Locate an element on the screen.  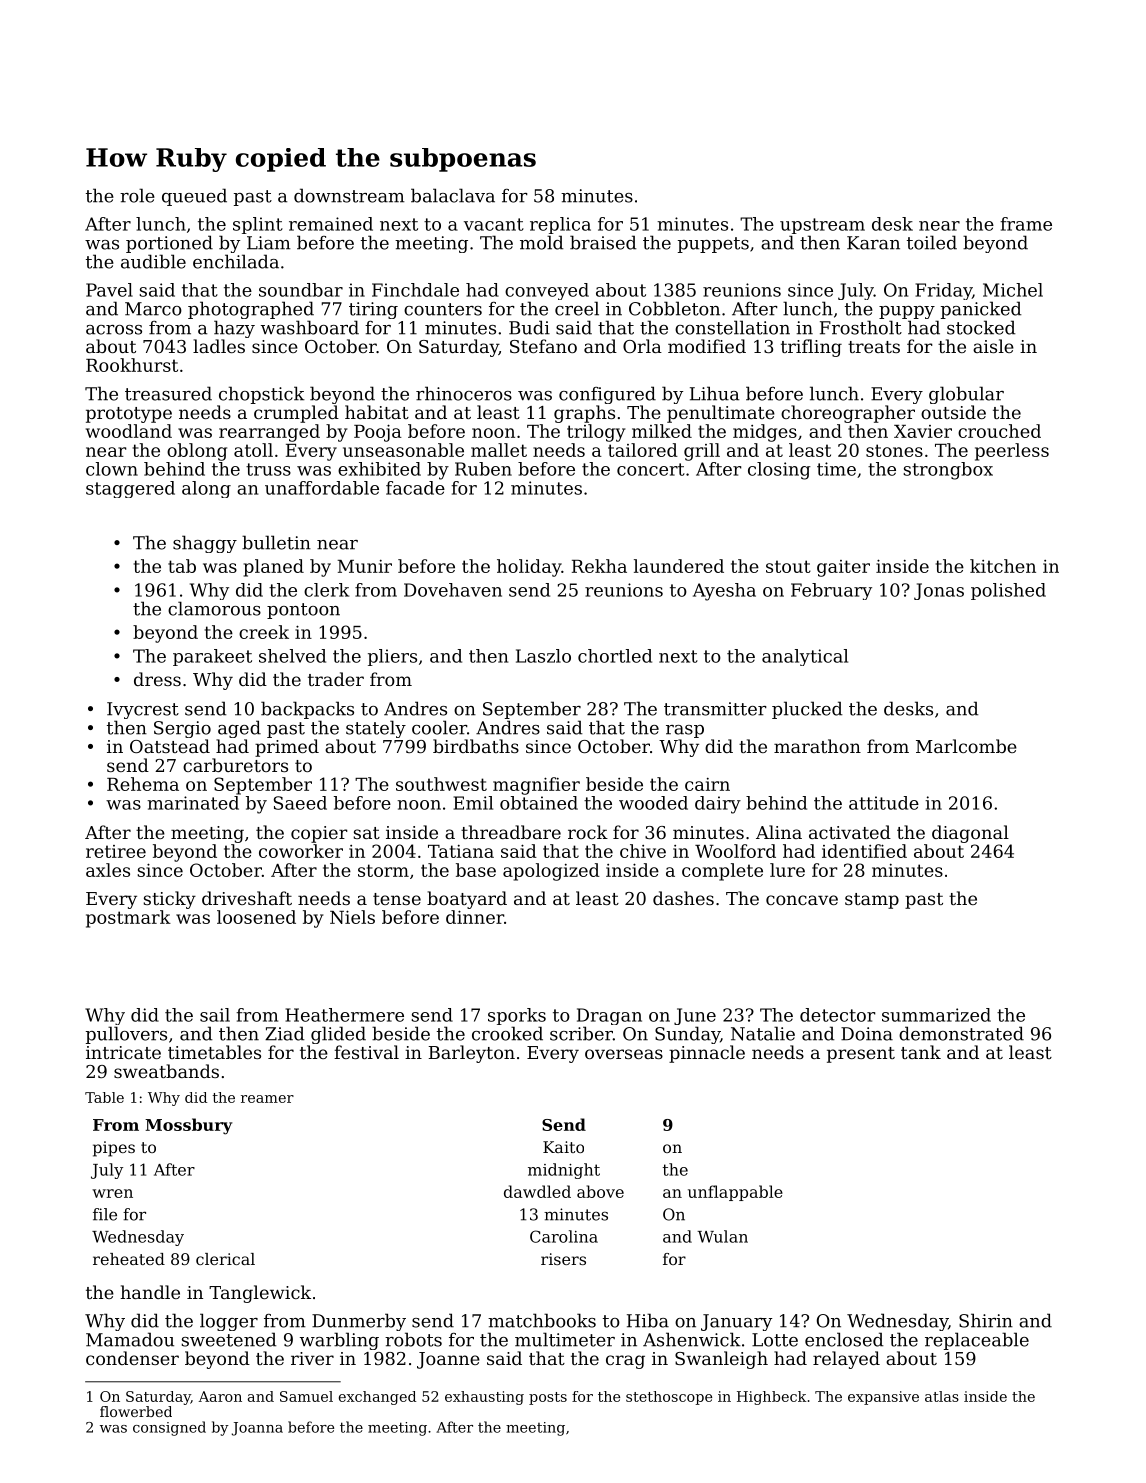
Dragan is located at coordinates (609, 1016).
